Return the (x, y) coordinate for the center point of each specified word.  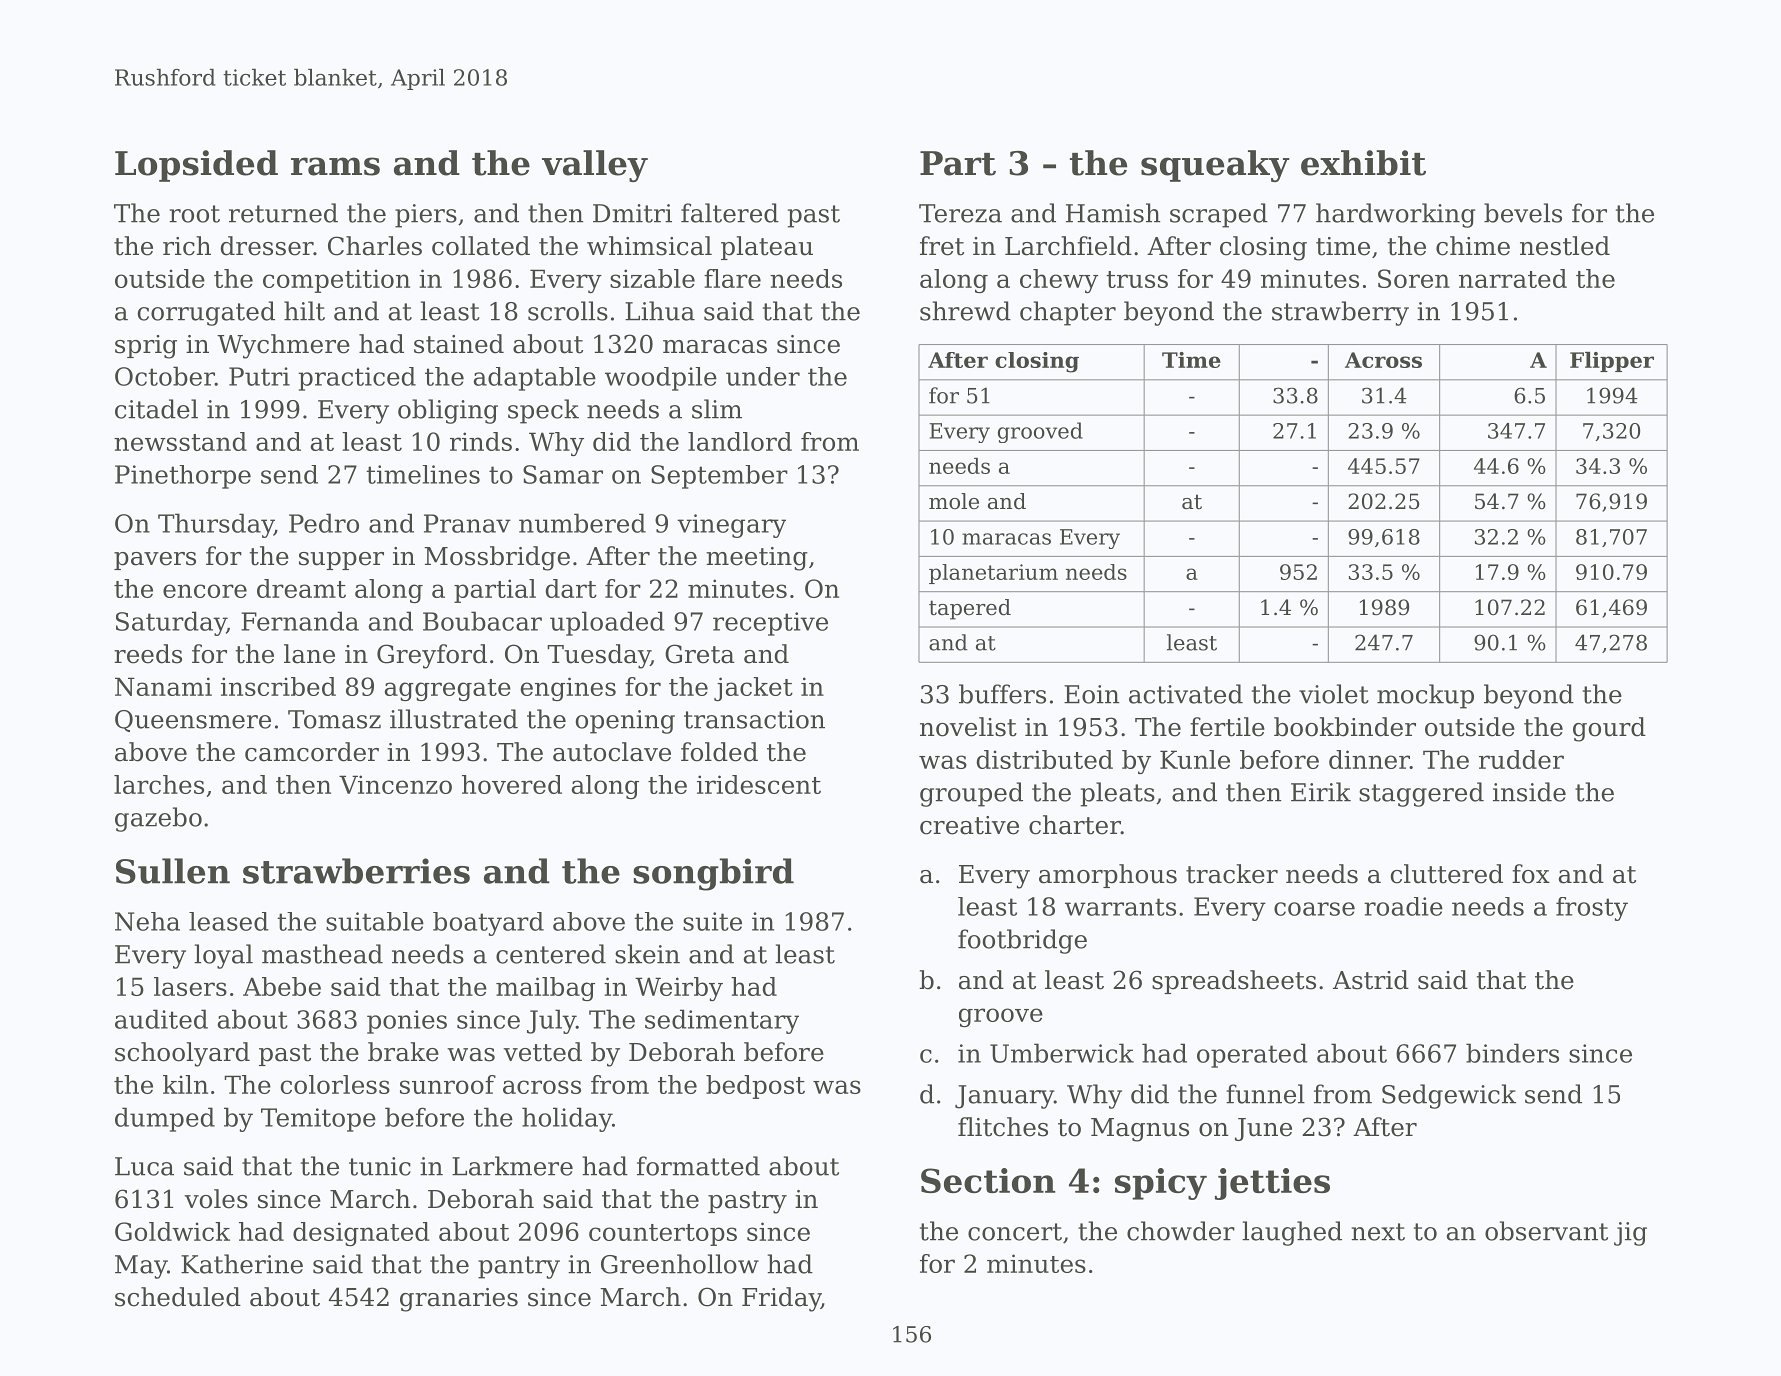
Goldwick (172, 1231)
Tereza (960, 213)
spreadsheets (1234, 982)
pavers (155, 561)
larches (159, 784)
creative (969, 825)
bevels (1523, 213)
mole (954, 501)
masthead (322, 954)
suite (712, 921)
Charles (375, 246)
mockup (1425, 696)
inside (1529, 792)
